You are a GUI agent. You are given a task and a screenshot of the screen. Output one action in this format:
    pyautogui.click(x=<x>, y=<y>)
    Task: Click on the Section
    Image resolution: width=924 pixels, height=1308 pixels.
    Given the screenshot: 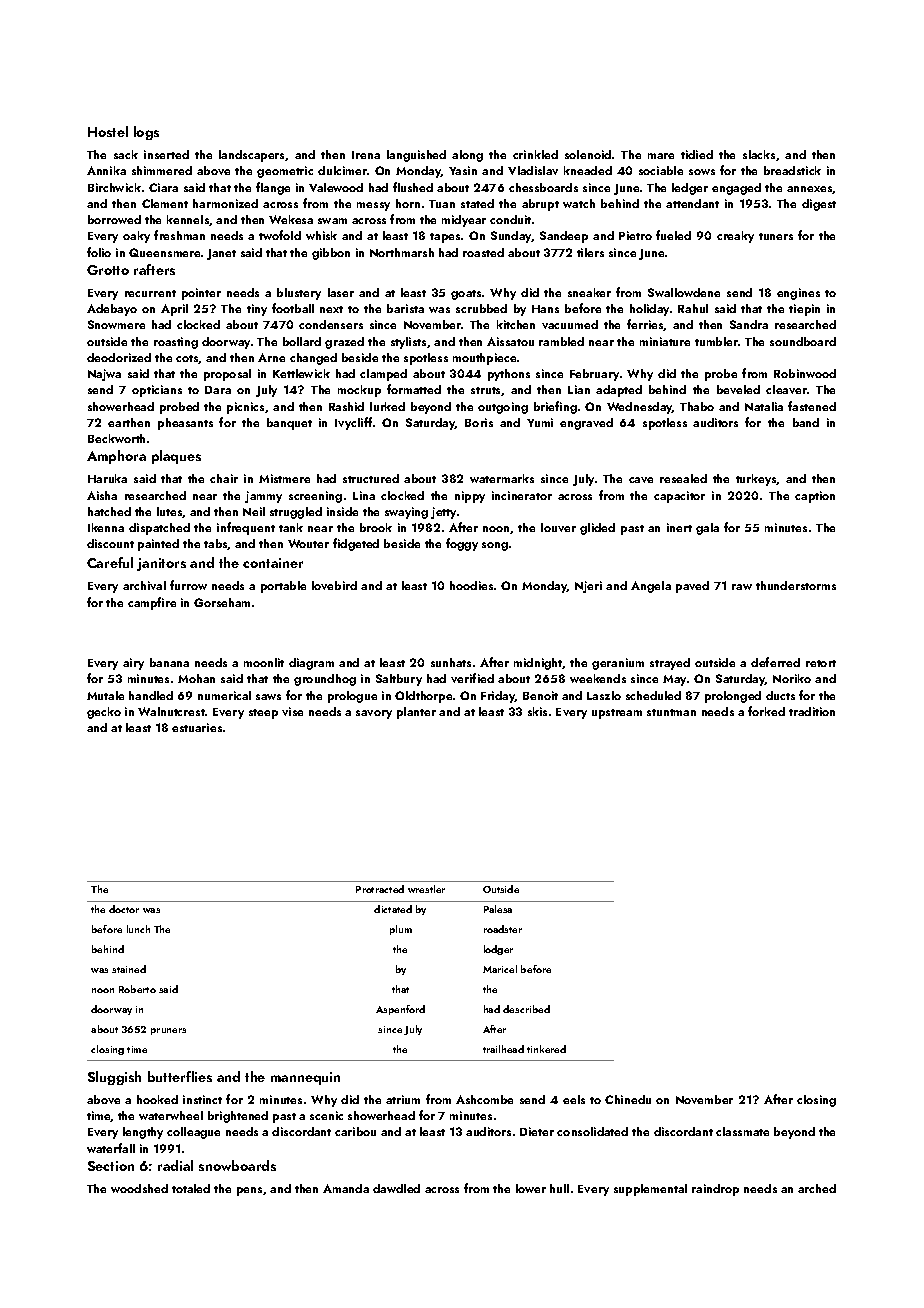 What is the action you would take?
    pyautogui.click(x=111, y=1166)
